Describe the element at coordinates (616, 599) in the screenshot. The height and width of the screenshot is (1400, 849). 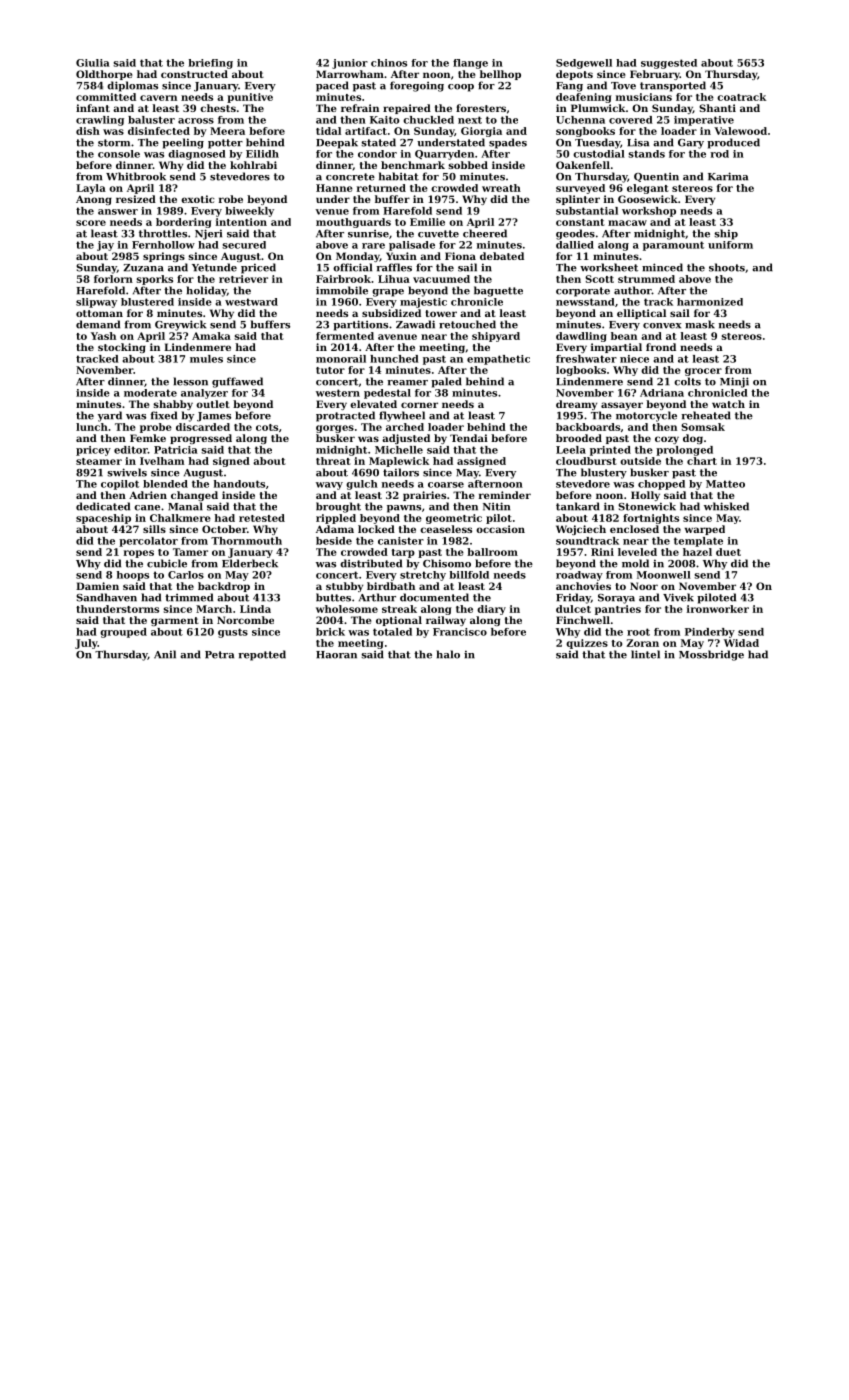
I see `Soraya` at that location.
